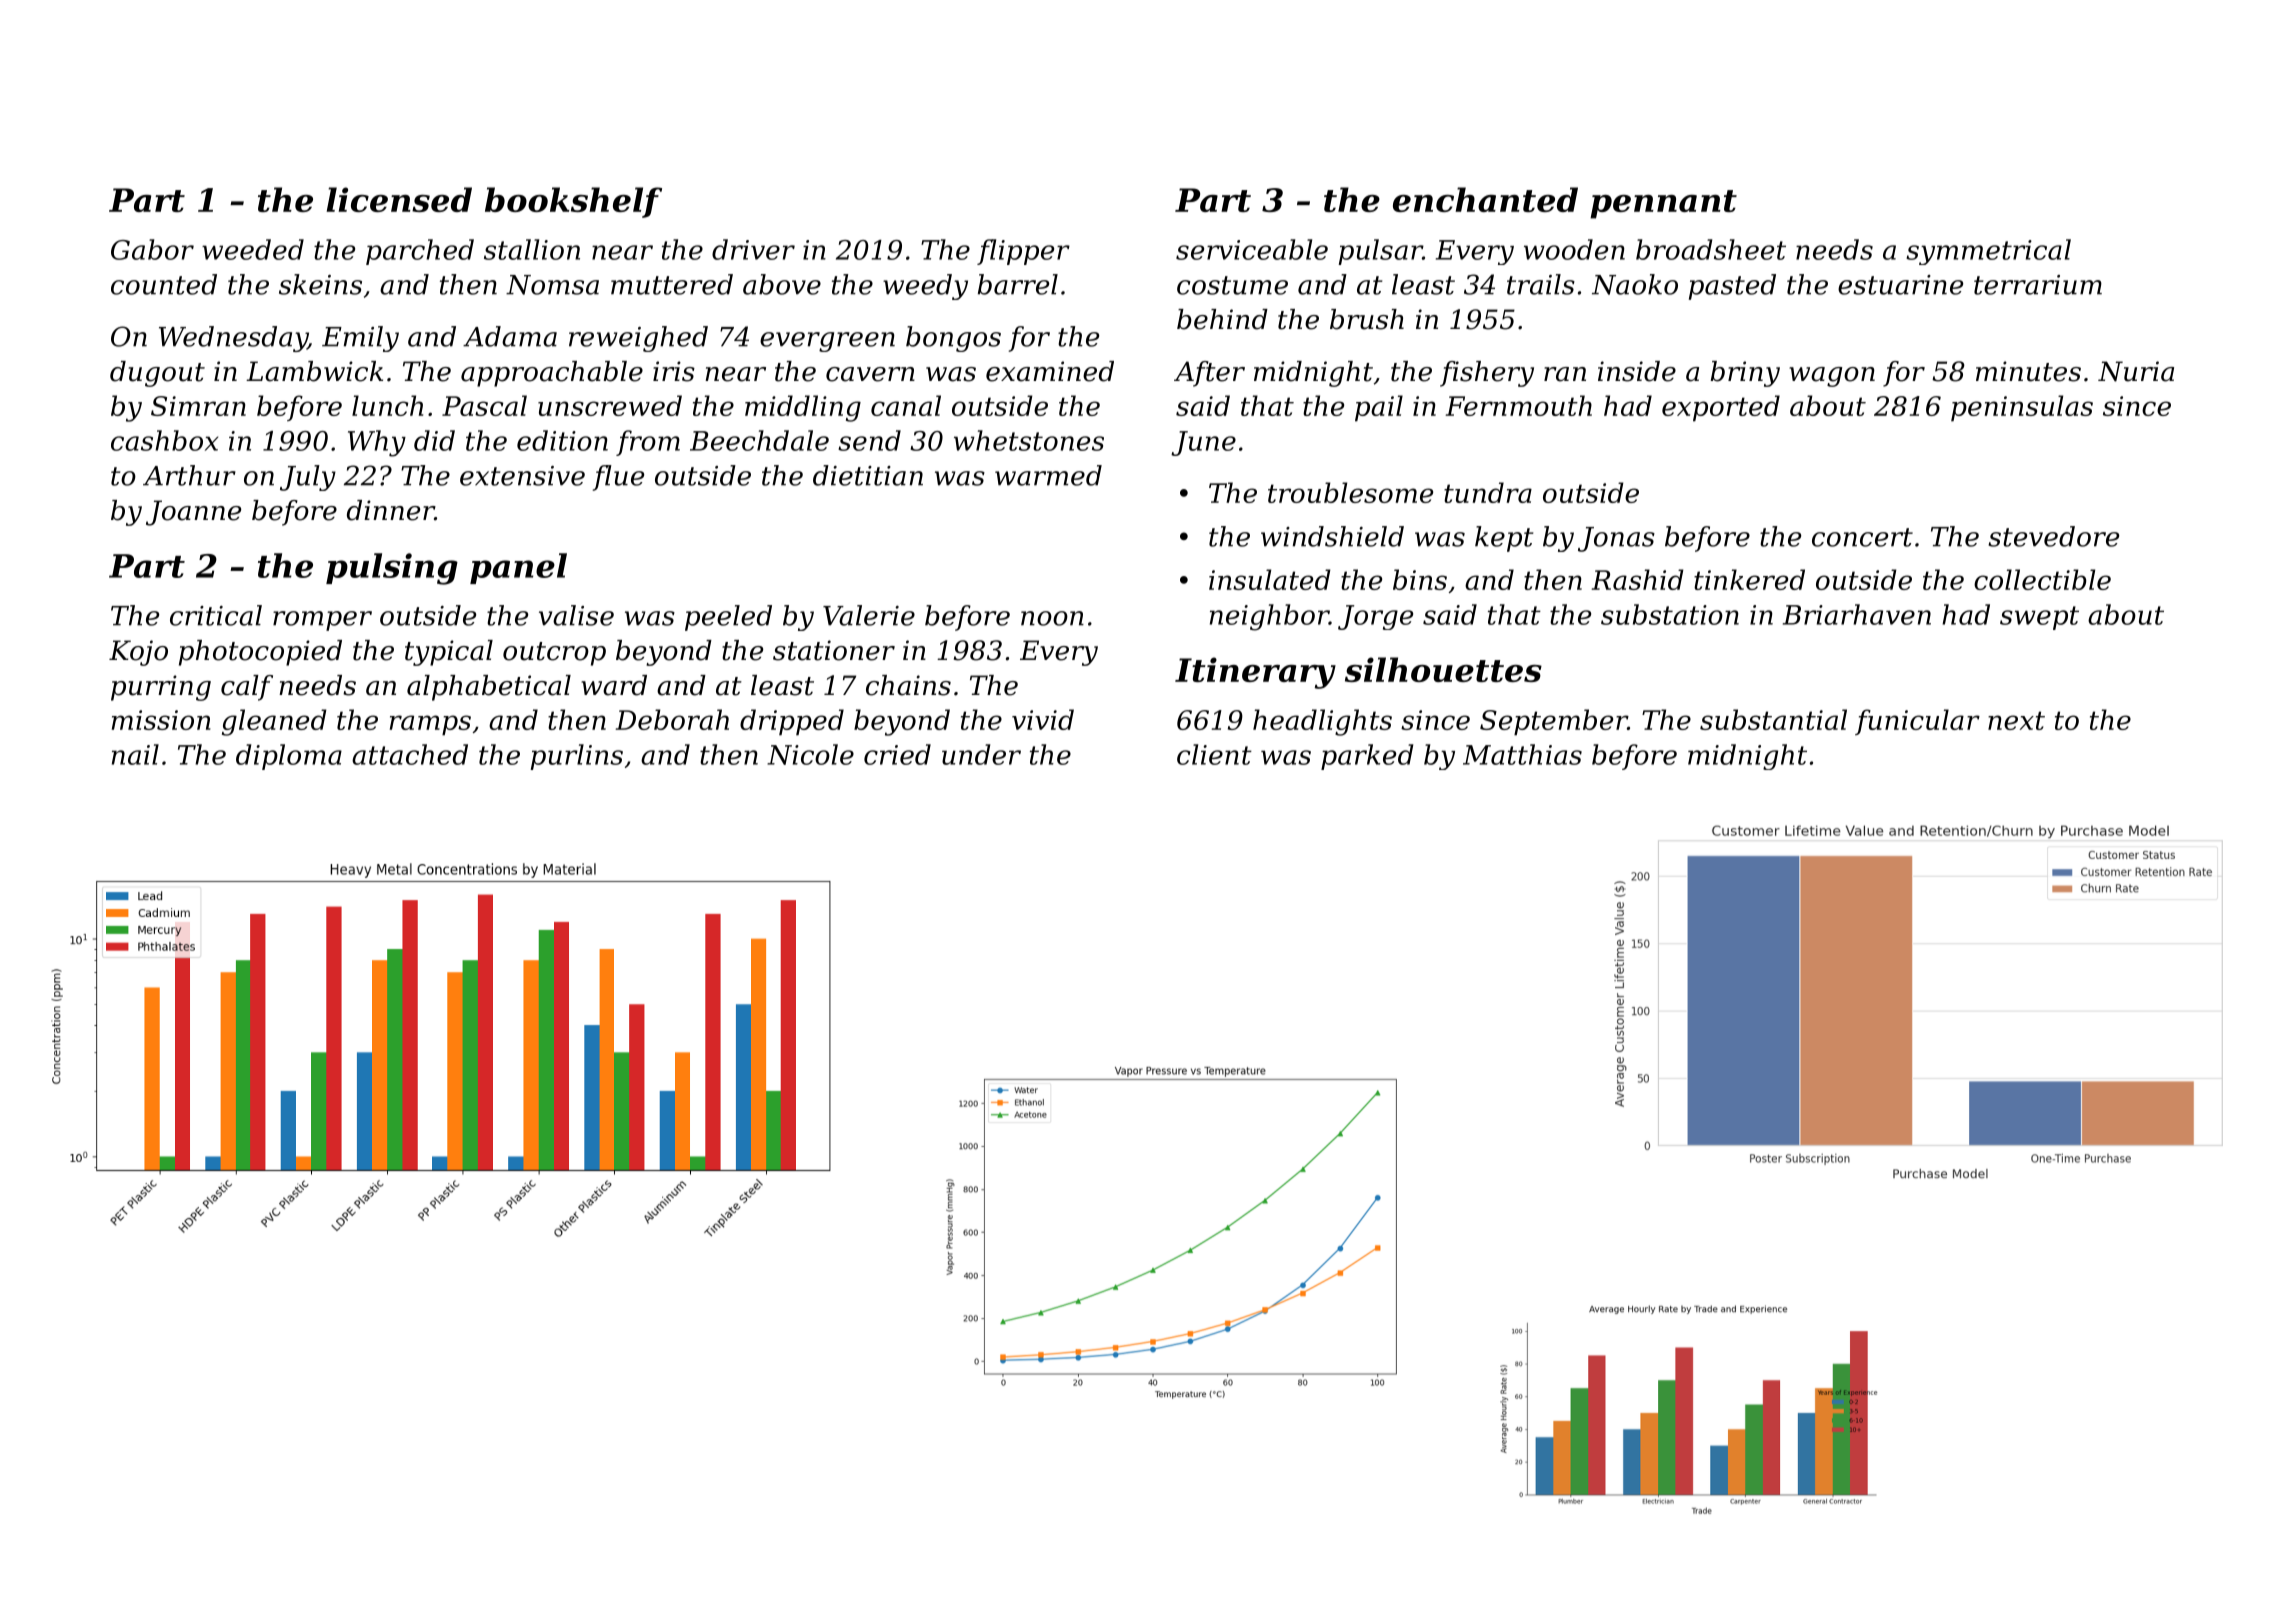  What do you see at coordinates (1367, 757) in the screenshot?
I see `parked` at bounding box center [1367, 757].
